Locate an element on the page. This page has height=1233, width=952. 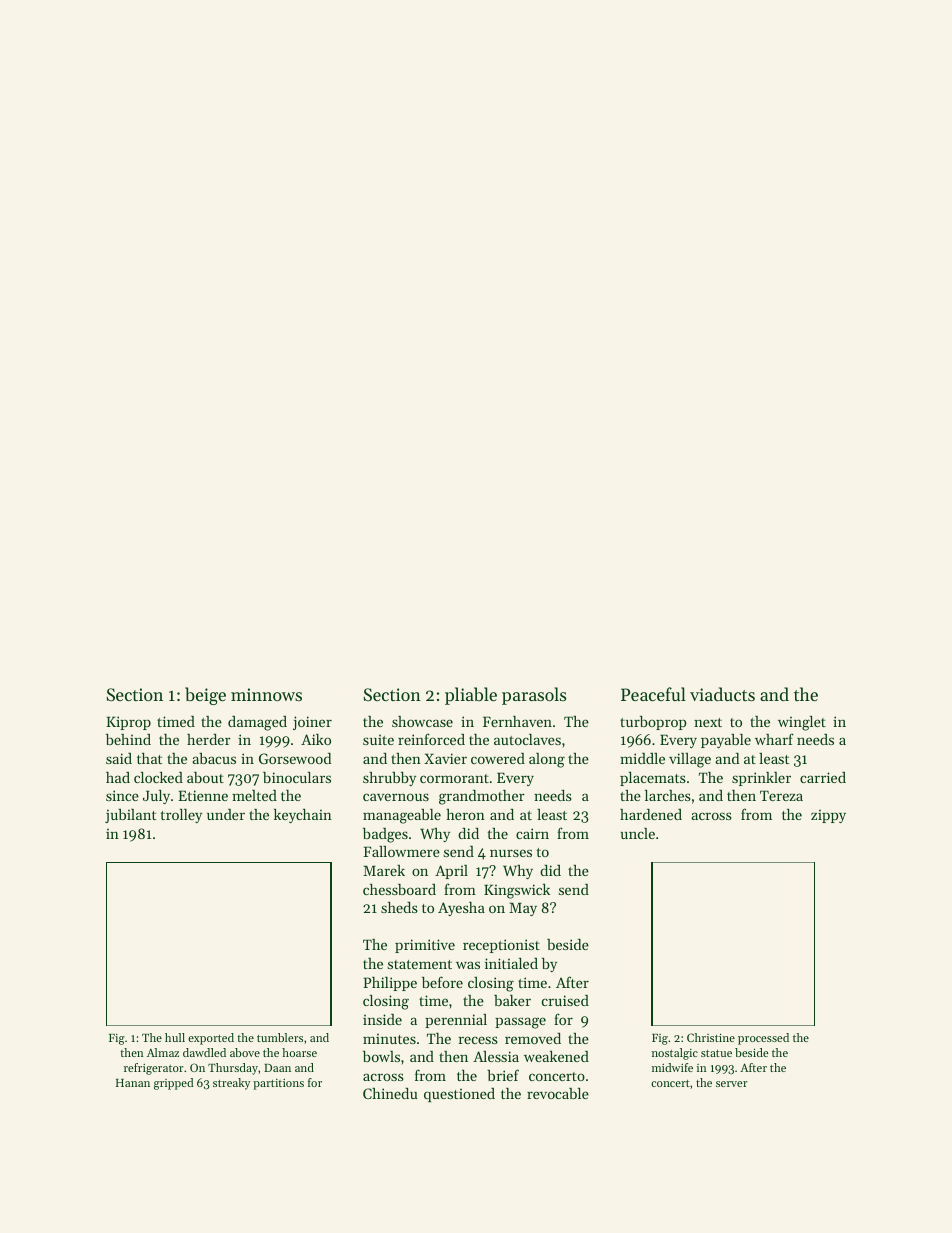
uncle is located at coordinates (637, 833).
